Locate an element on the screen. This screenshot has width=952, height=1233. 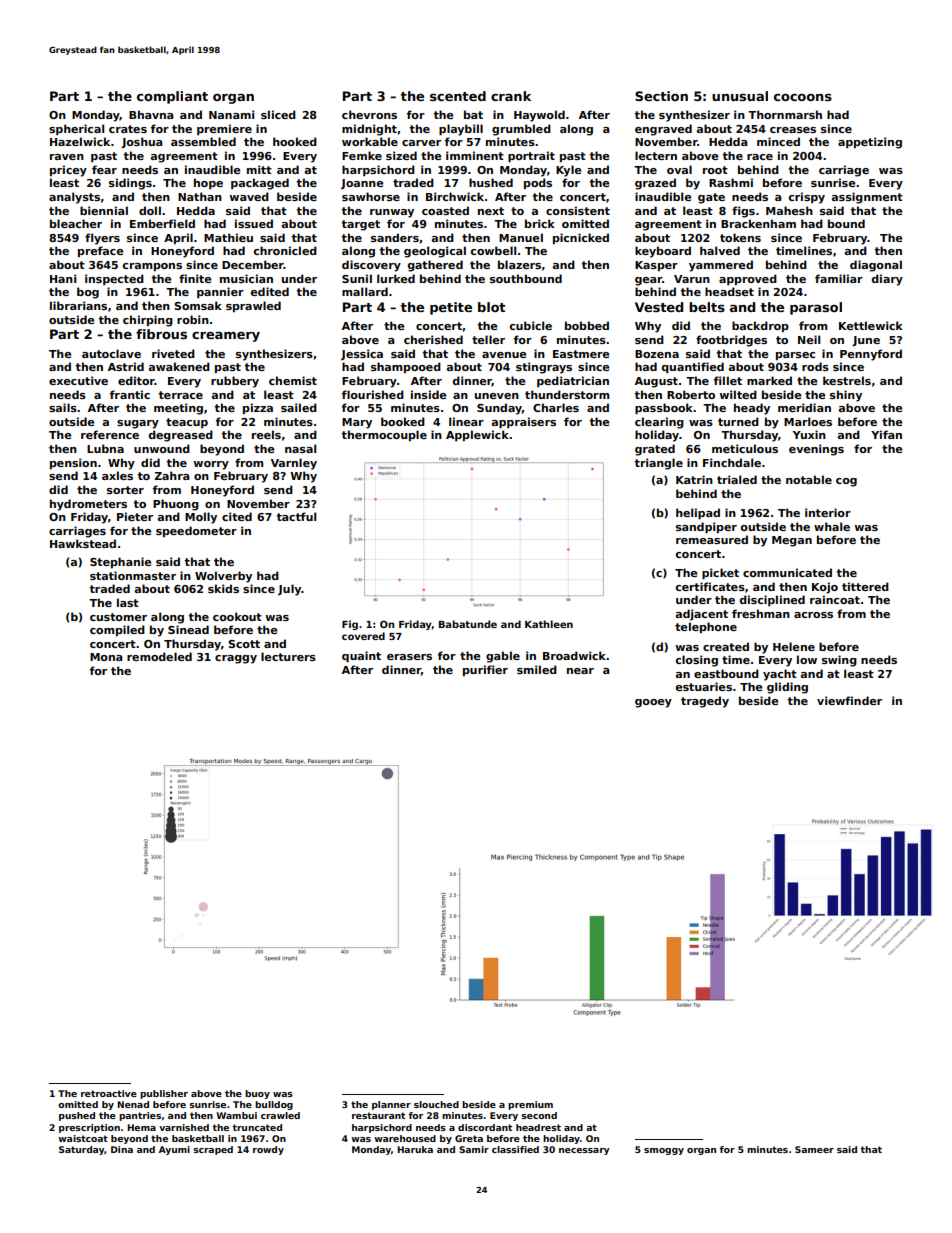
inspected is located at coordinates (114, 279).
